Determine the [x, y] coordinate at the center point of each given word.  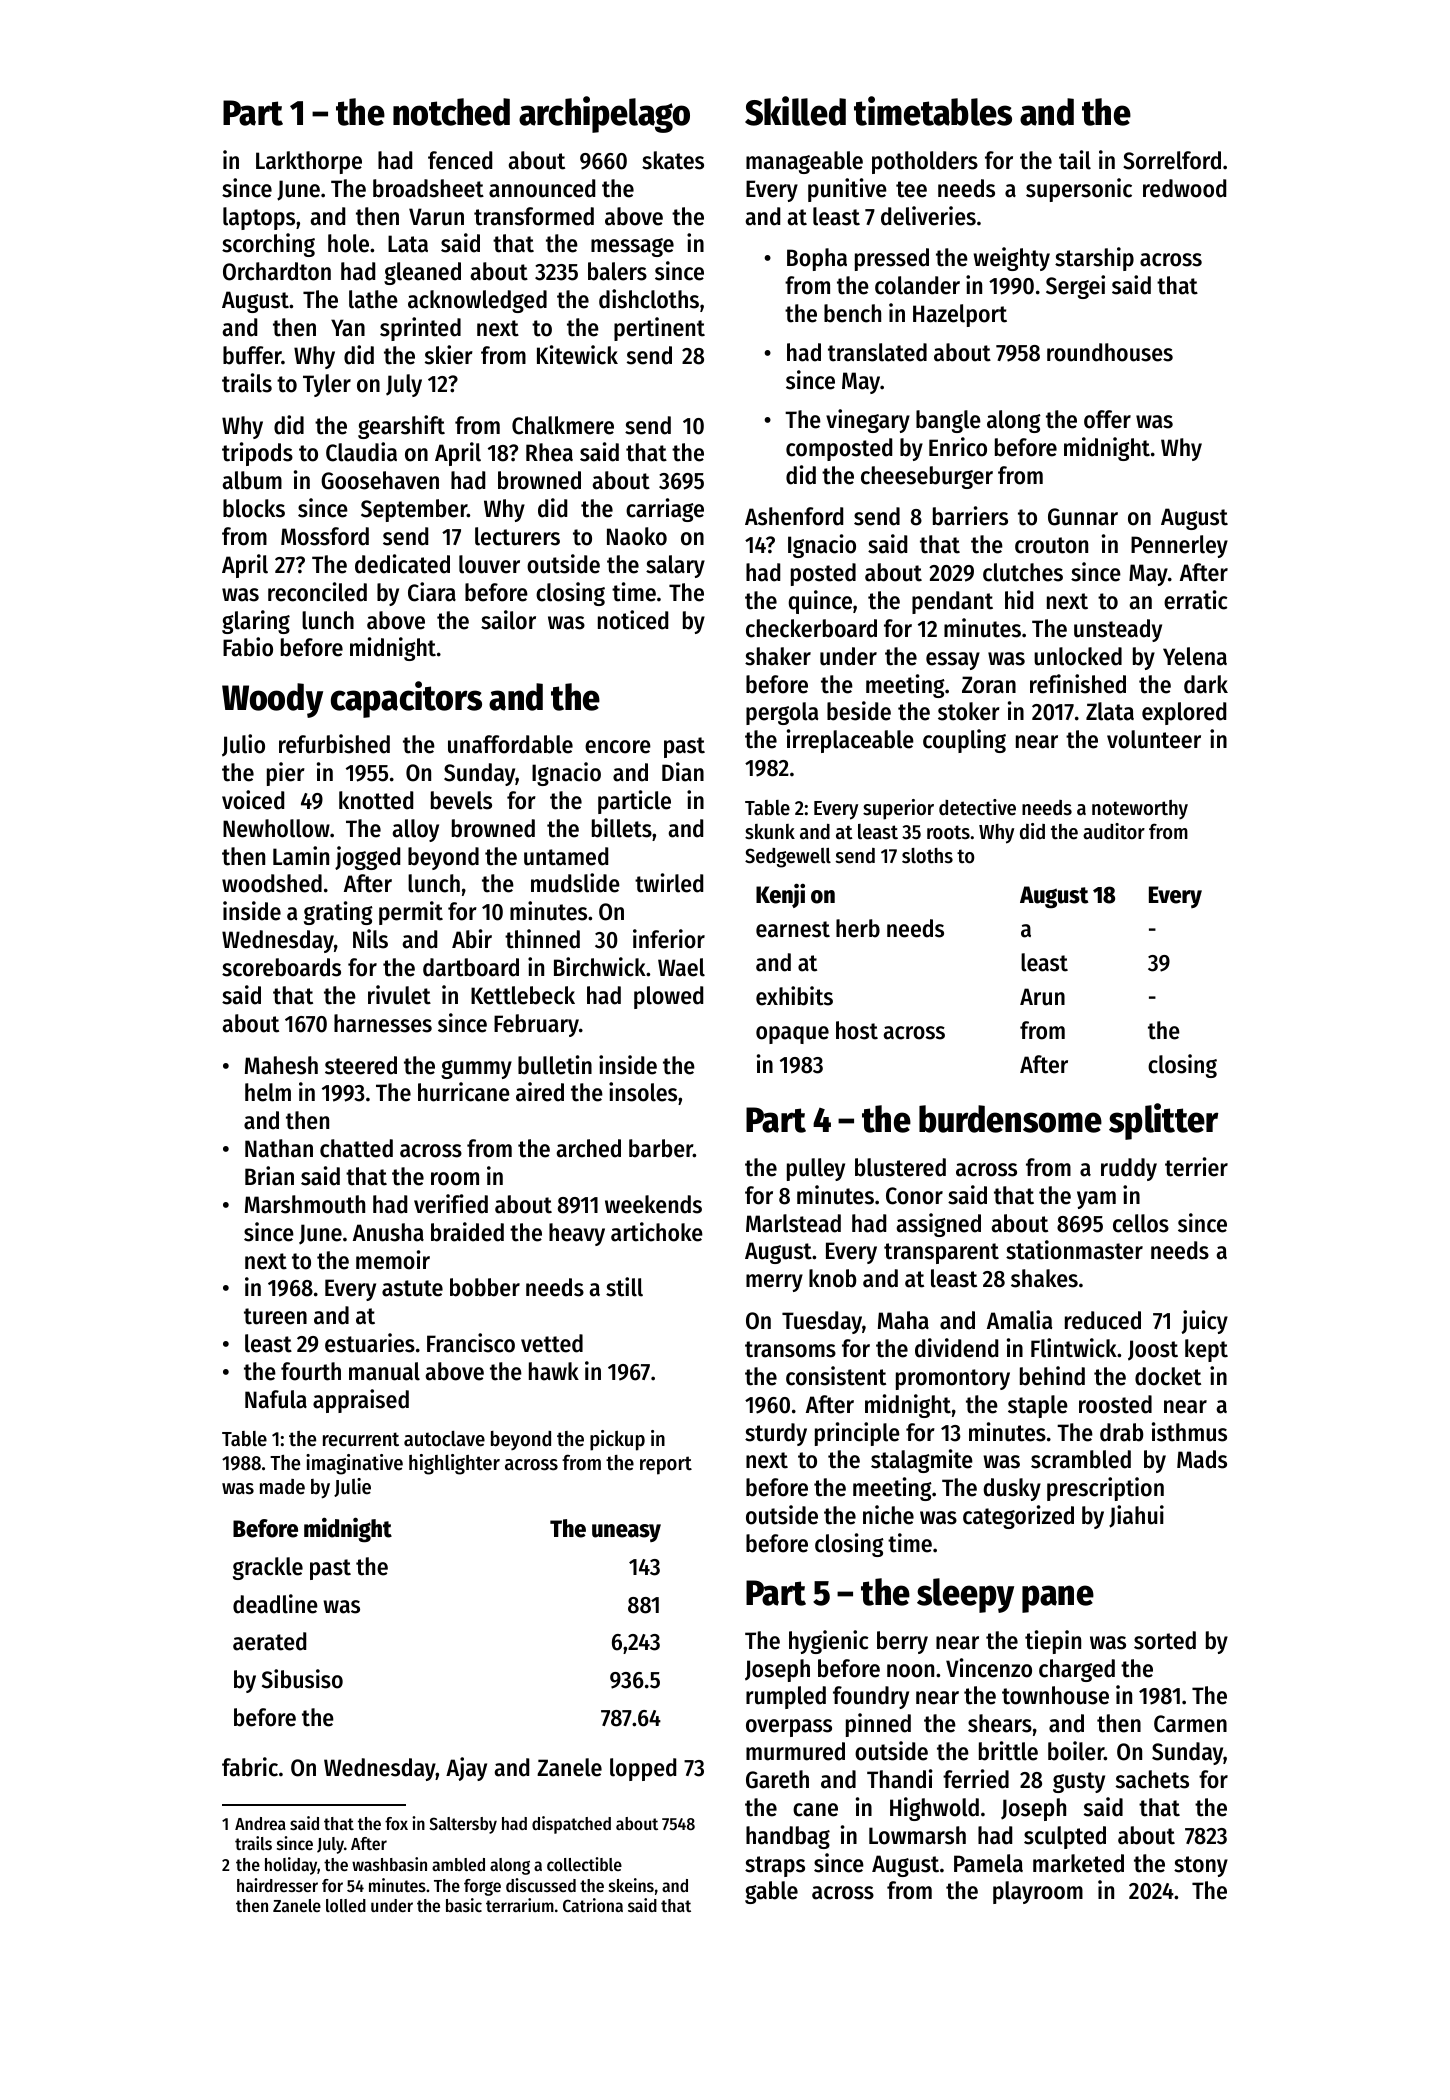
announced [542, 188]
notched [451, 112]
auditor [1114, 831]
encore [618, 747]
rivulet [399, 995]
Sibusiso [302, 1679]
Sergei [1075, 287]
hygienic [828, 1642]
